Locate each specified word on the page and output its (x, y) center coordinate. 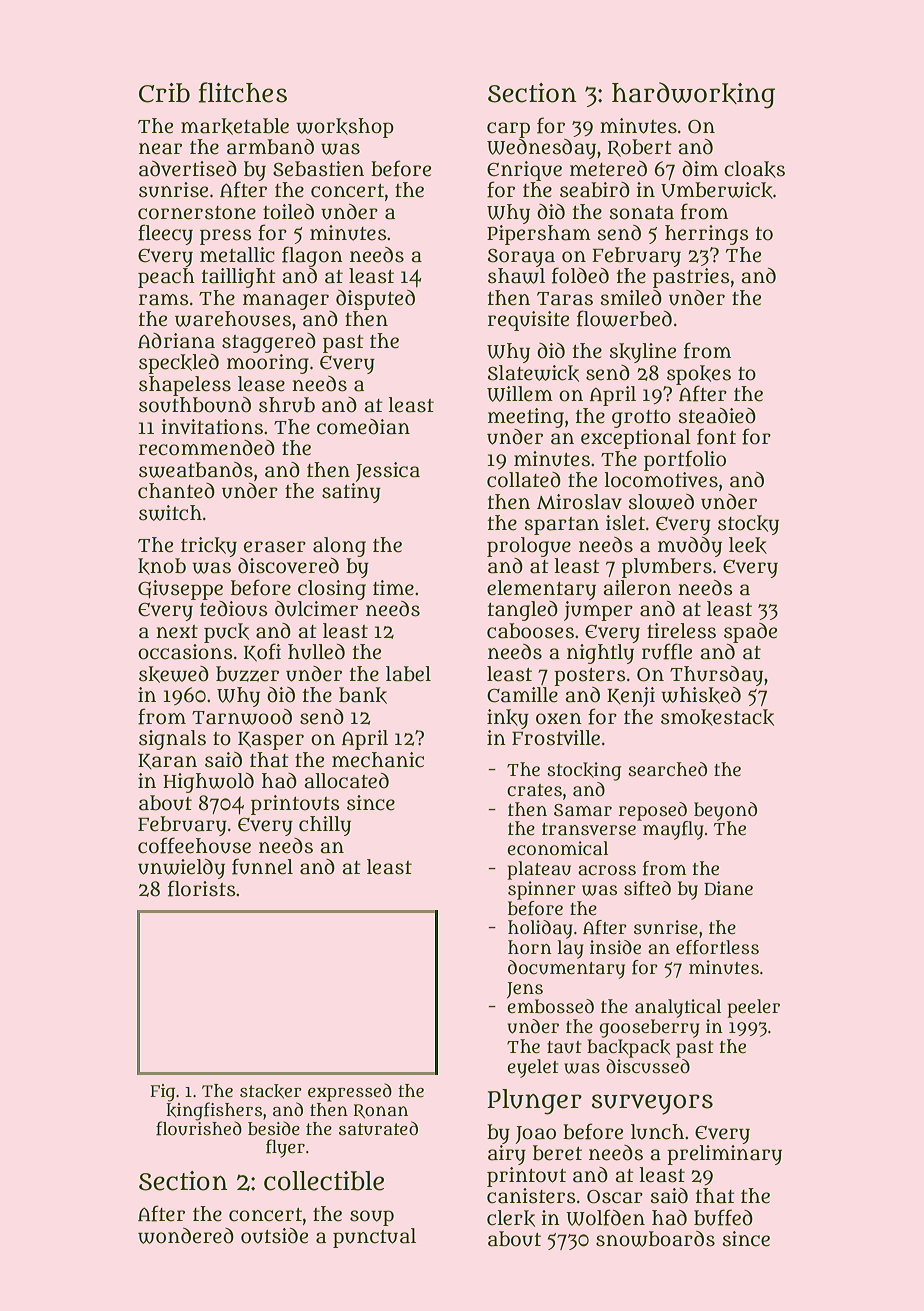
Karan (167, 761)
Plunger (534, 1102)
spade (750, 633)
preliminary (724, 1155)
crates (534, 790)
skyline (643, 353)
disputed (375, 300)
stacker (271, 1091)
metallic (237, 255)
